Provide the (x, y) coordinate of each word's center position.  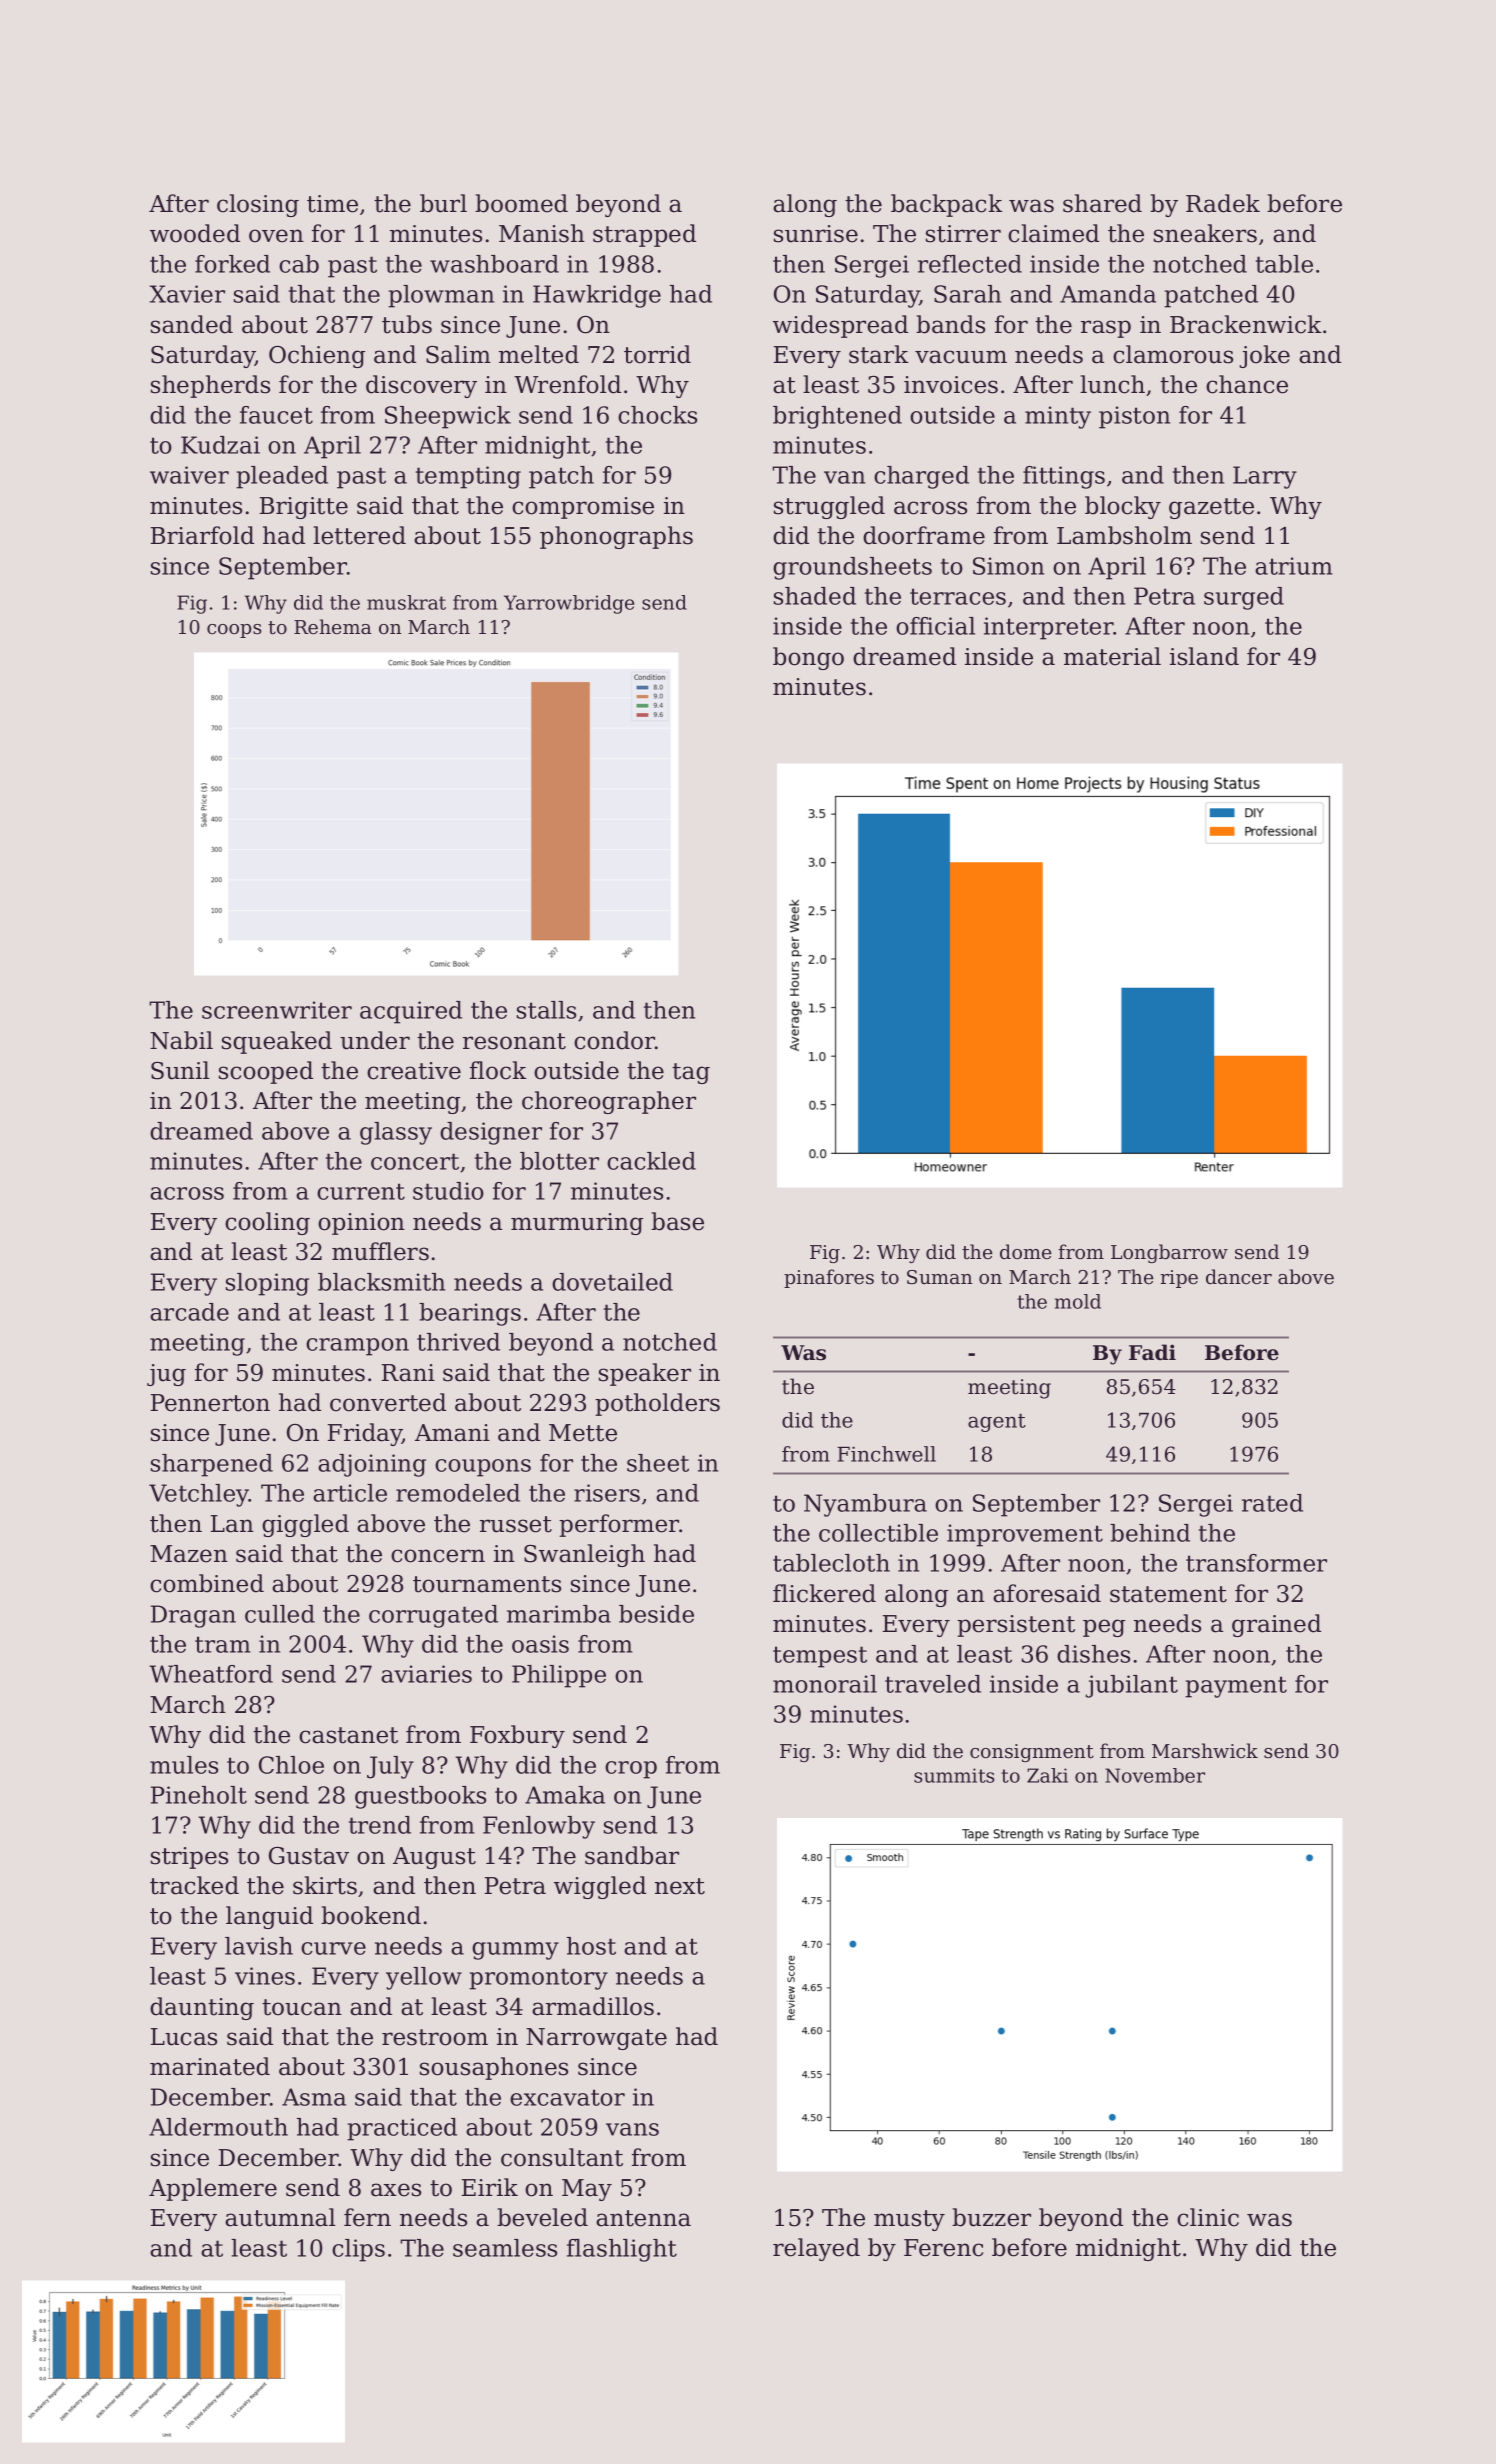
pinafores (829, 1278)
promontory (538, 1979)
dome (1026, 1251)
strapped (644, 235)
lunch (1112, 384)
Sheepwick (448, 417)
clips (358, 2250)
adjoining (372, 1465)
